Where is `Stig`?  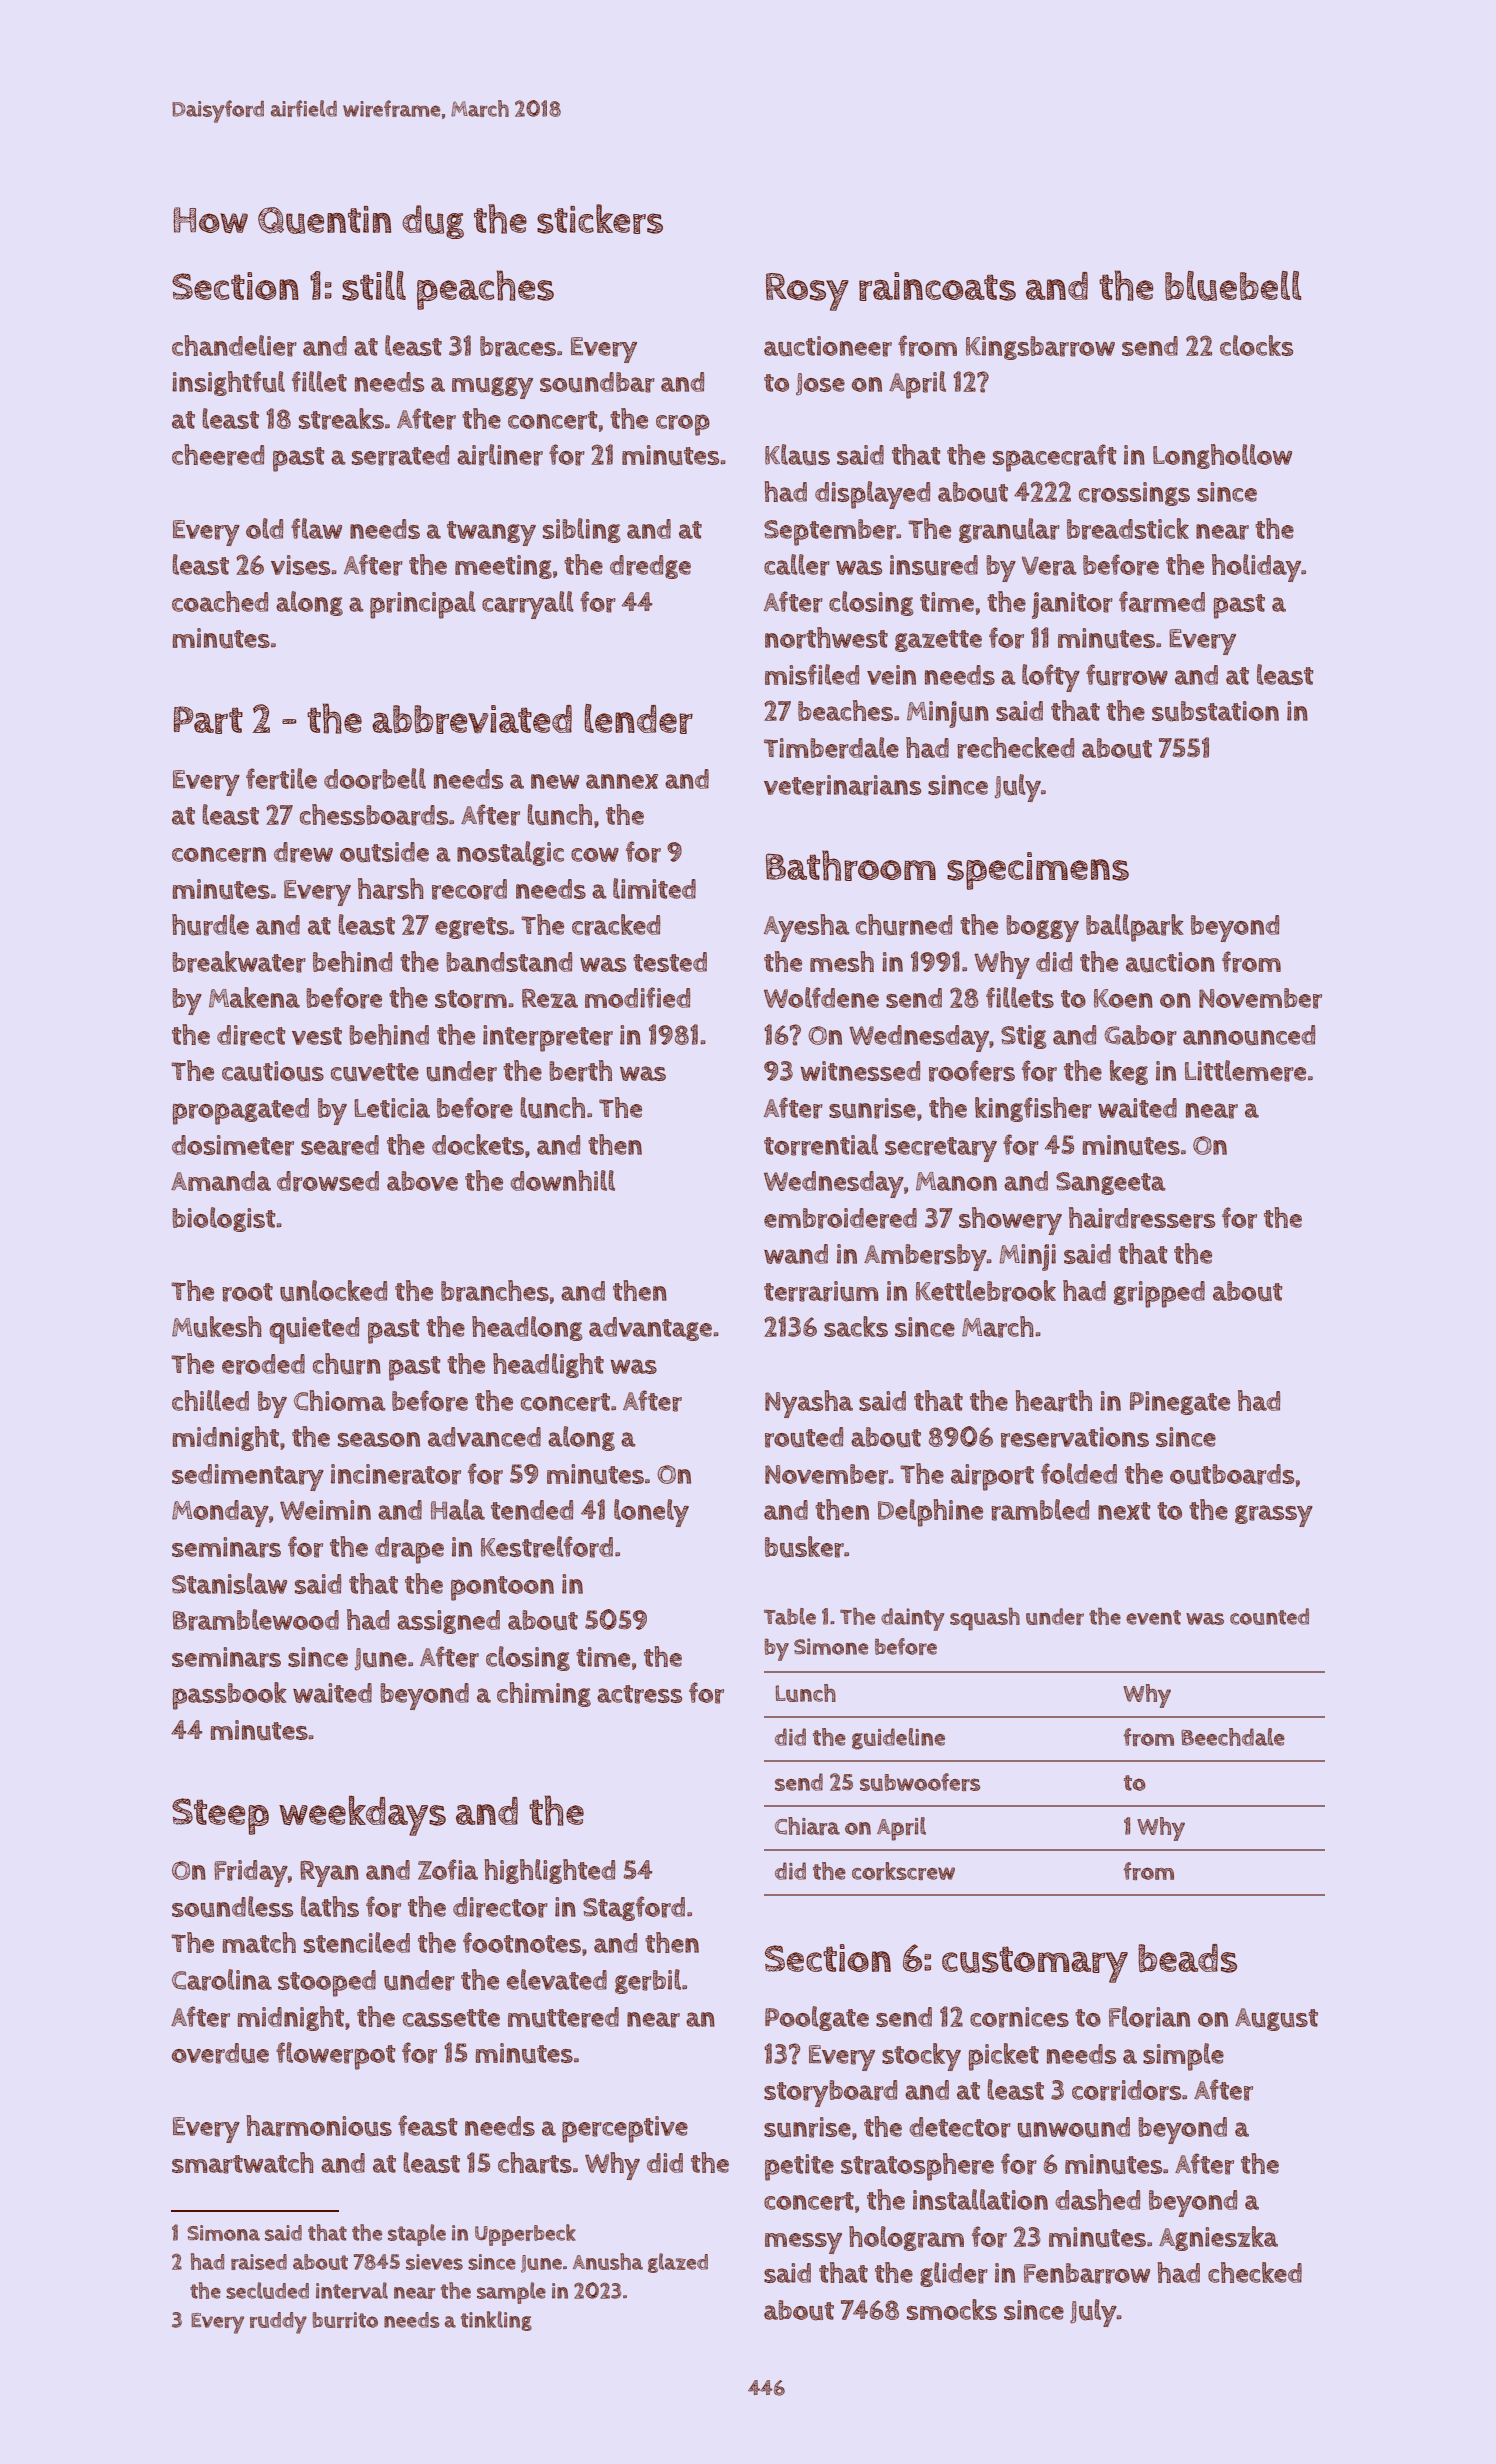 Stig is located at coordinates (1024, 1037).
